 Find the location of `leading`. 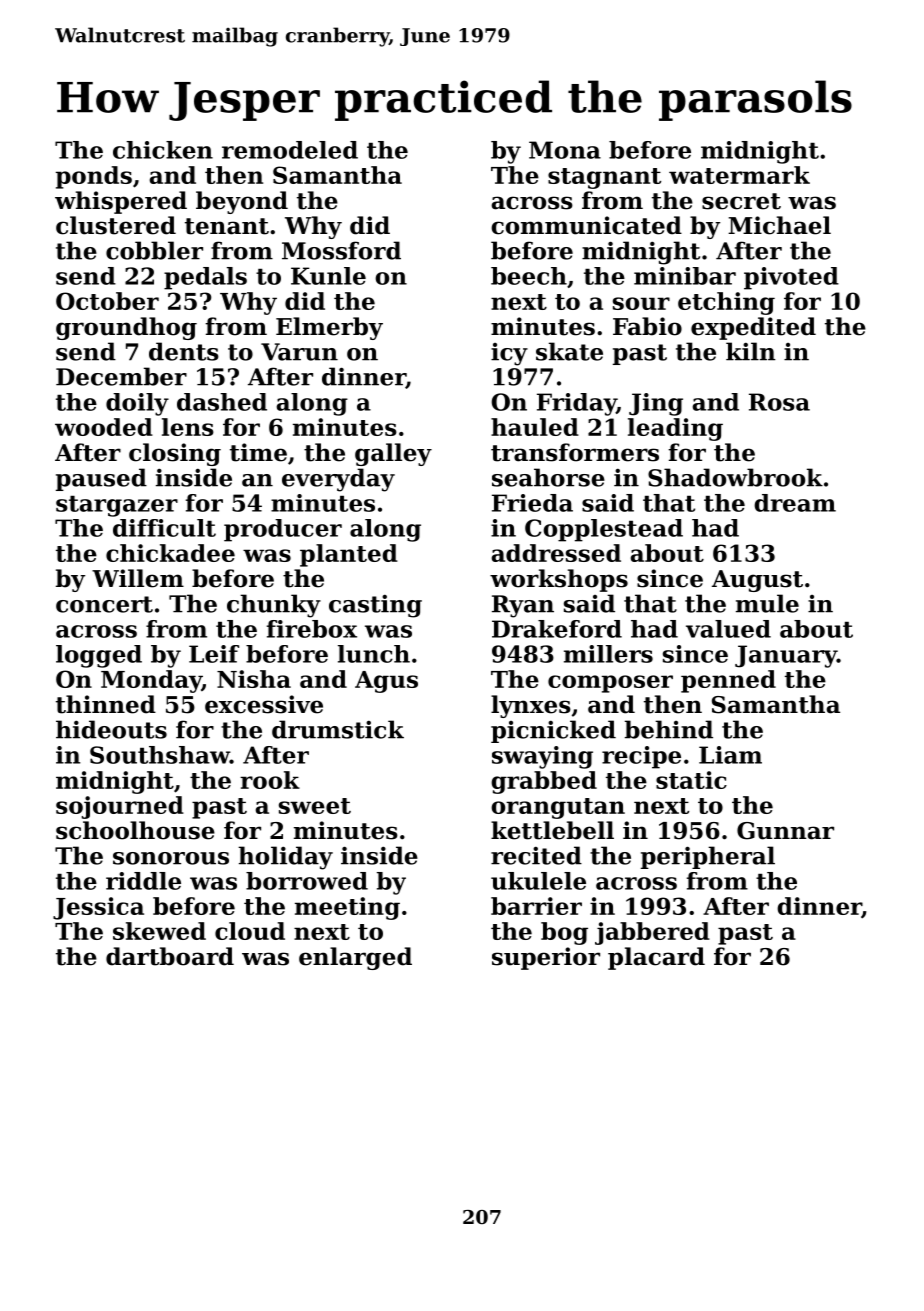

leading is located at coordinates (675, 429).
